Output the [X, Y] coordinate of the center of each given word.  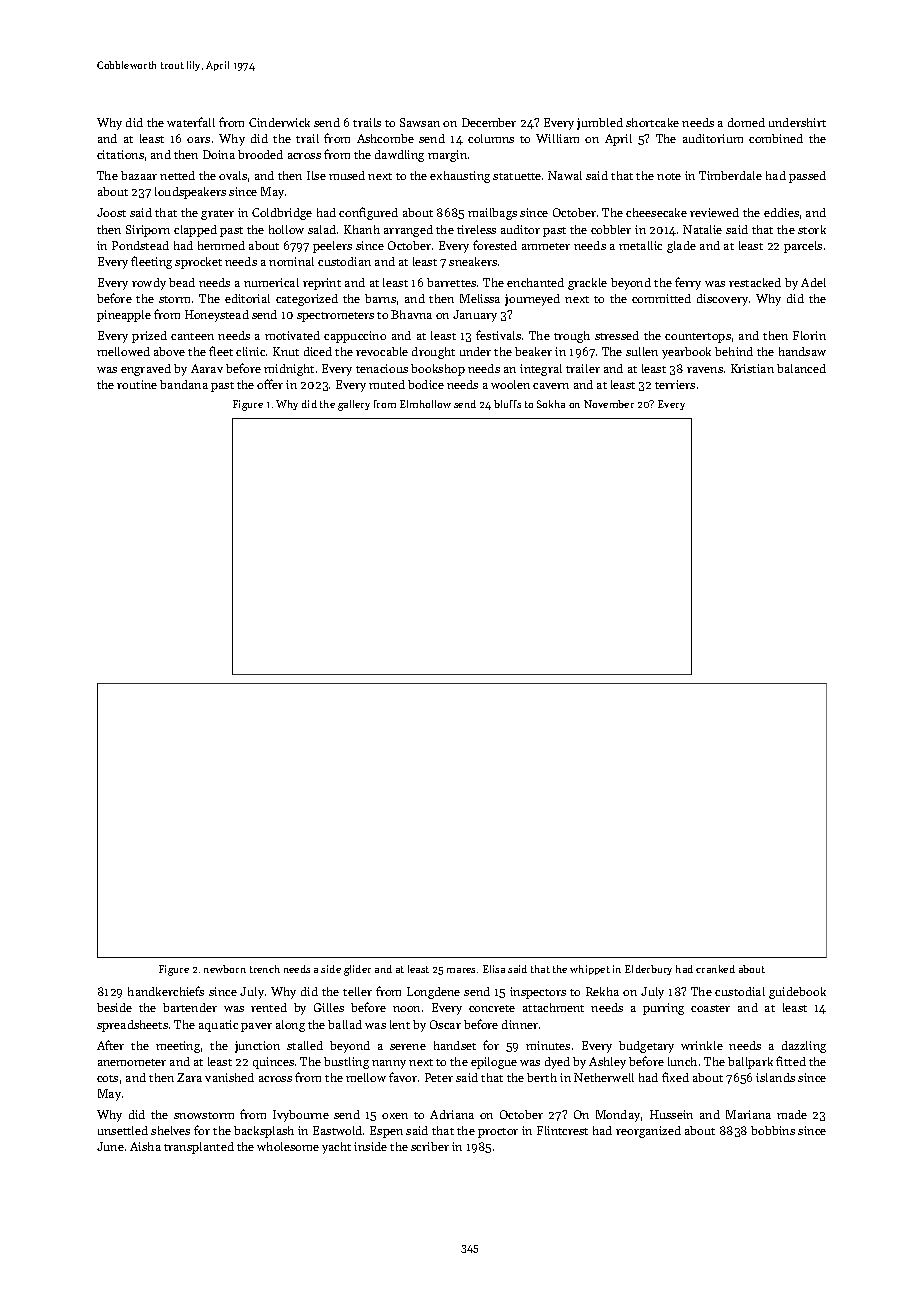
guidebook [797, 993]
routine [137, 384]
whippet [590, 970]
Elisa [494, 969]
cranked [715, 969]
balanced [801, 368]
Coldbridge [282, 214]
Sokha [551, 404]
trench [265, 969]
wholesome [288, 1146]
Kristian [752, 368]
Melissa [480, 298]
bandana [184, 384]
